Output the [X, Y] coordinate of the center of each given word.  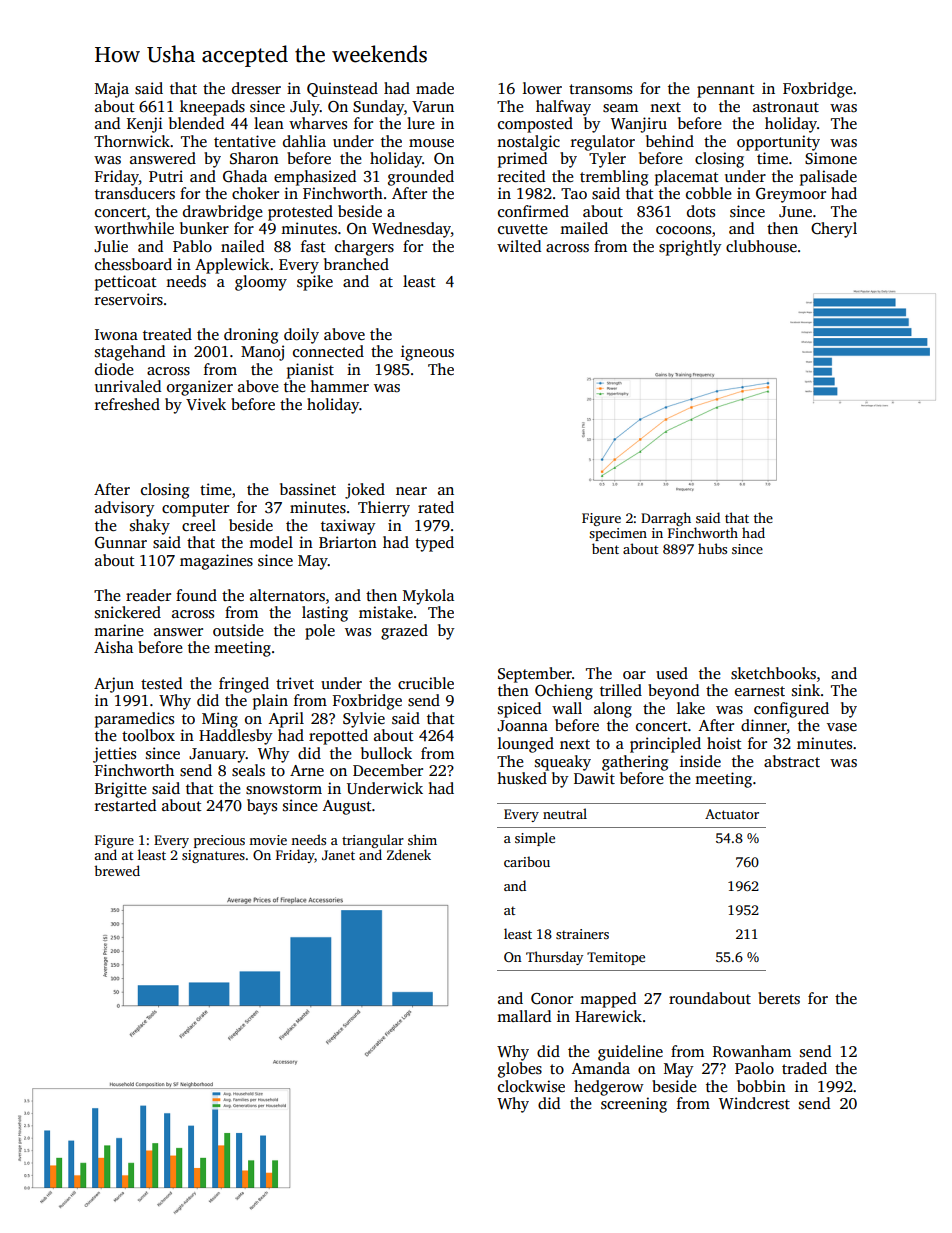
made [435, 88]
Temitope [616, 958]
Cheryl [834, 230]
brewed [117, 870]
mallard [524, 1016]
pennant [726, 91]
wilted [519, 246]
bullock [386, 753]
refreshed [127, 404]
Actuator [732, 814]
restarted [125, 805]
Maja [112, 90]
